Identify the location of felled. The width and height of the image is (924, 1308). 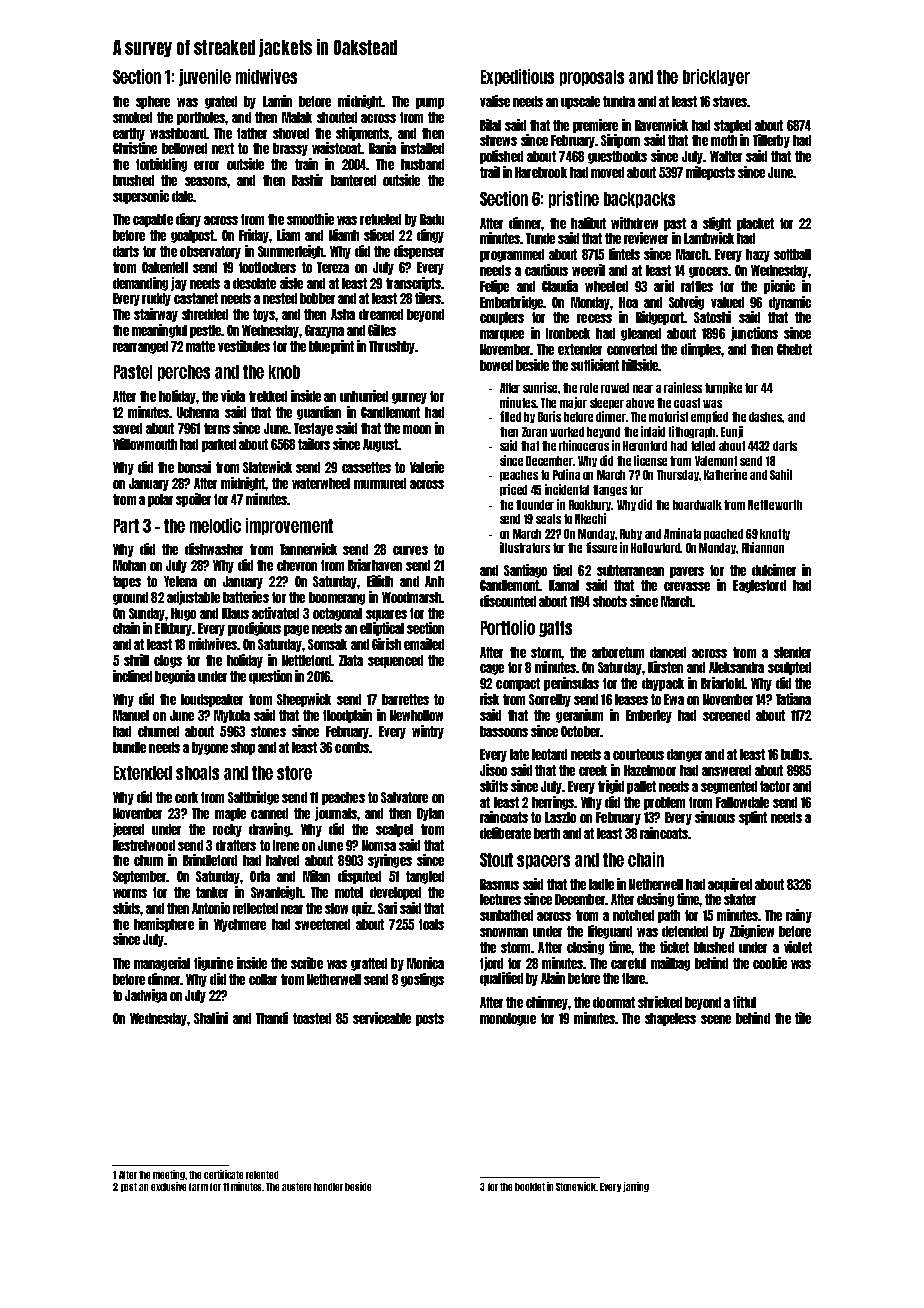
(703, 446).
